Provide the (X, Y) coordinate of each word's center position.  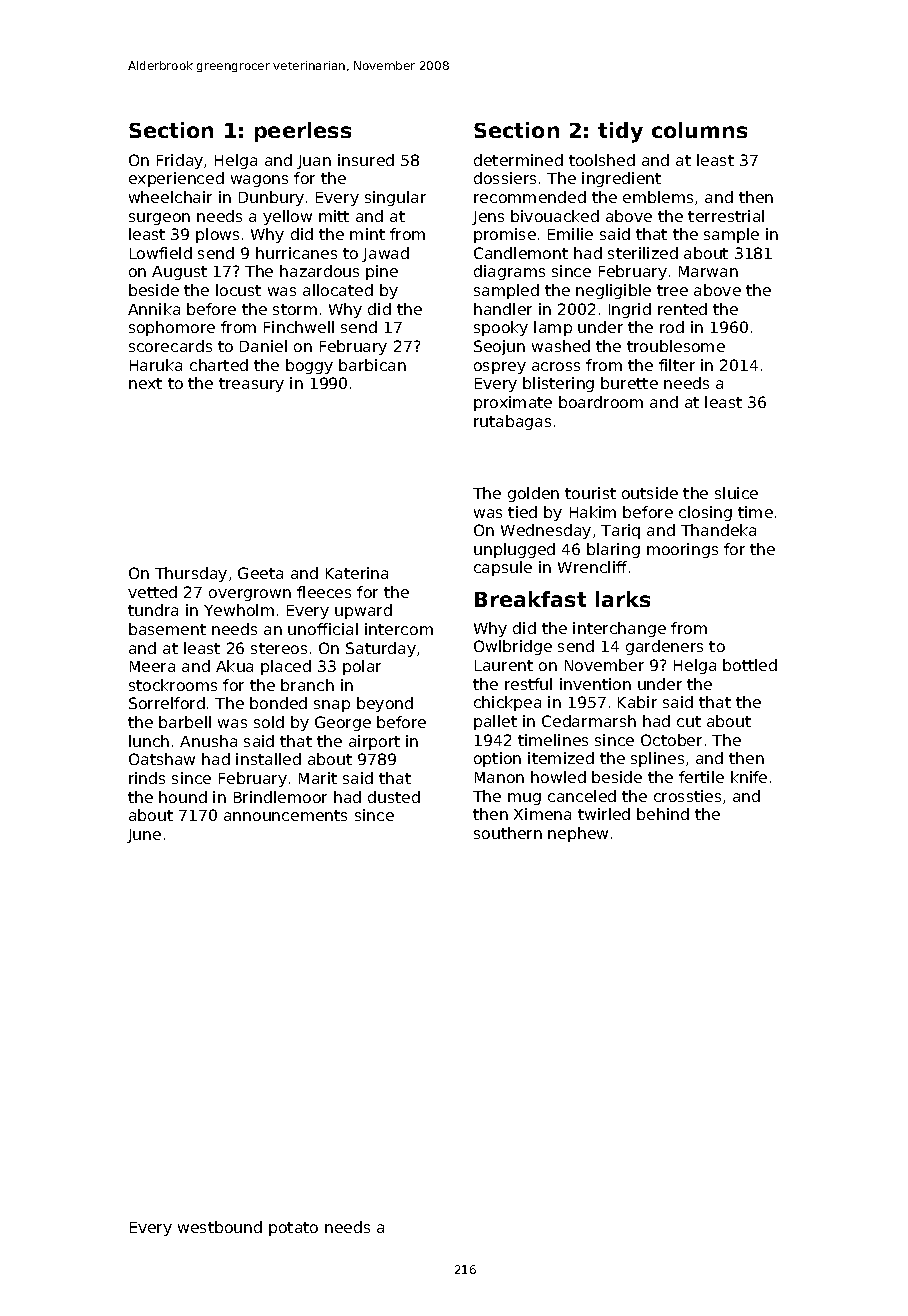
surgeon (159, 219)
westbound (220, 1227)
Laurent (504, 665)
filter (677, 365)
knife (749, 777)
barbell (185, 722)
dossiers (505, 178)
